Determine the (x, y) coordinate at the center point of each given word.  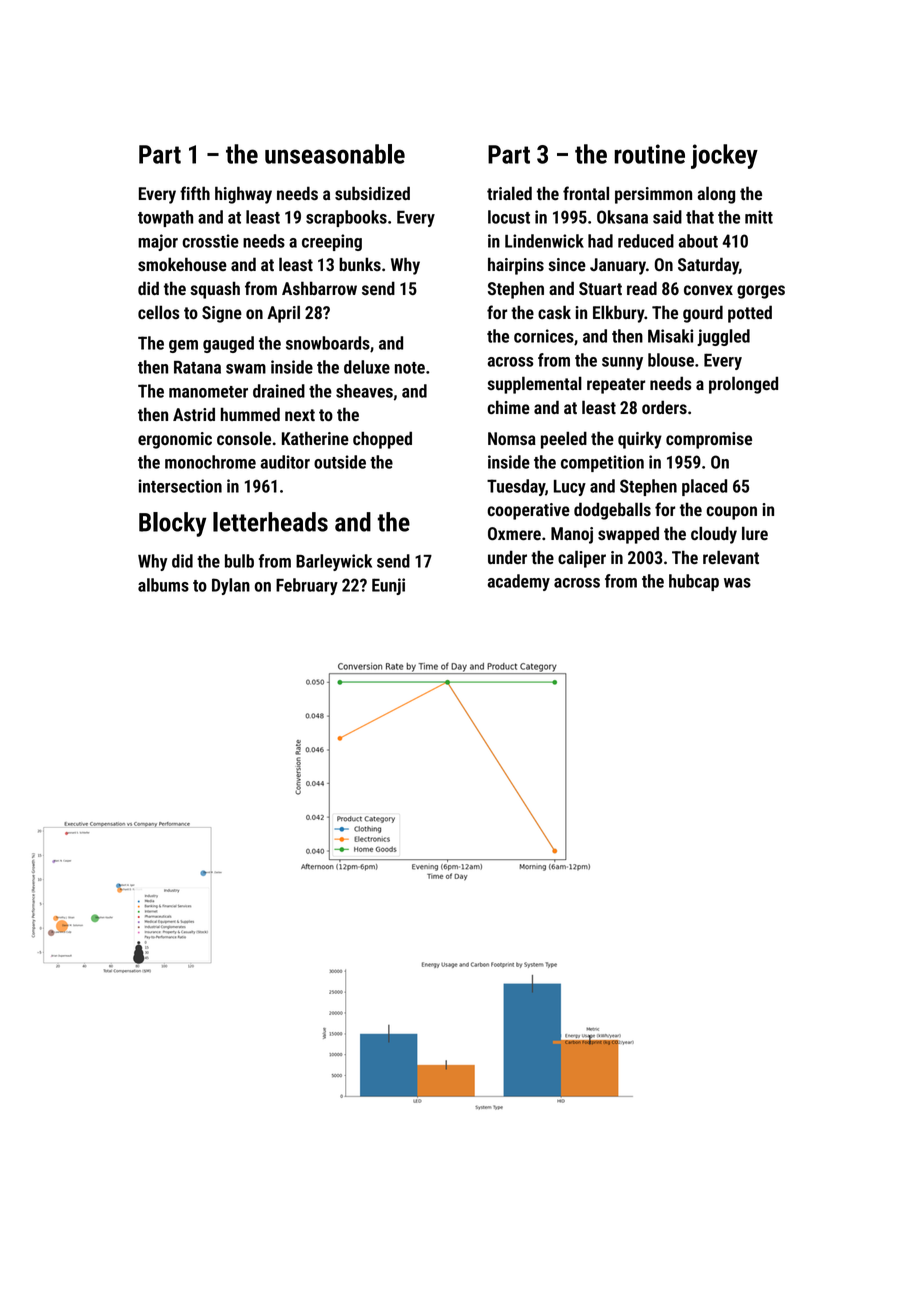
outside (340, 462)
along (716, 195)
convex (708, 290)
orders (664, 407)
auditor (285, 462)
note (410, 368)
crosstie (210, 241)
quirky (640, 440)
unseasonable (335, 154)
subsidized (372, 193)
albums (163, 585)
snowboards (328, 343)
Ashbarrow (319, 288)
